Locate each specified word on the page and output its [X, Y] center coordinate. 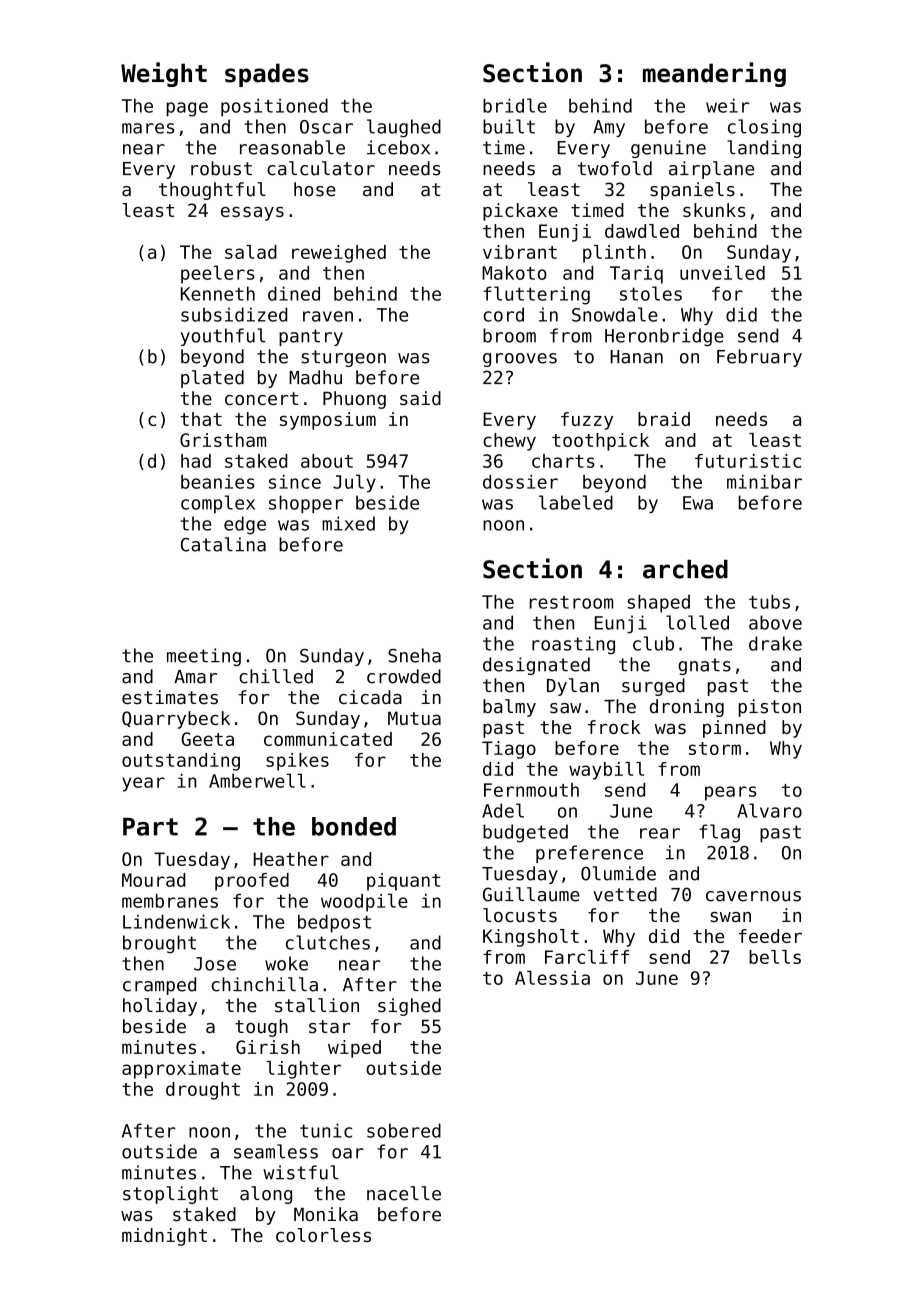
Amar [195, 677]
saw [565, 708]
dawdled [642, 231]
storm [715, 748]
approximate [181, 1070]
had [196, 461]
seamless [276, 1151]
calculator [321, 168]
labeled [576, 502]
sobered [404, 1130]
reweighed [339, 254]
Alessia [552, 978]
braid [664, 419]
